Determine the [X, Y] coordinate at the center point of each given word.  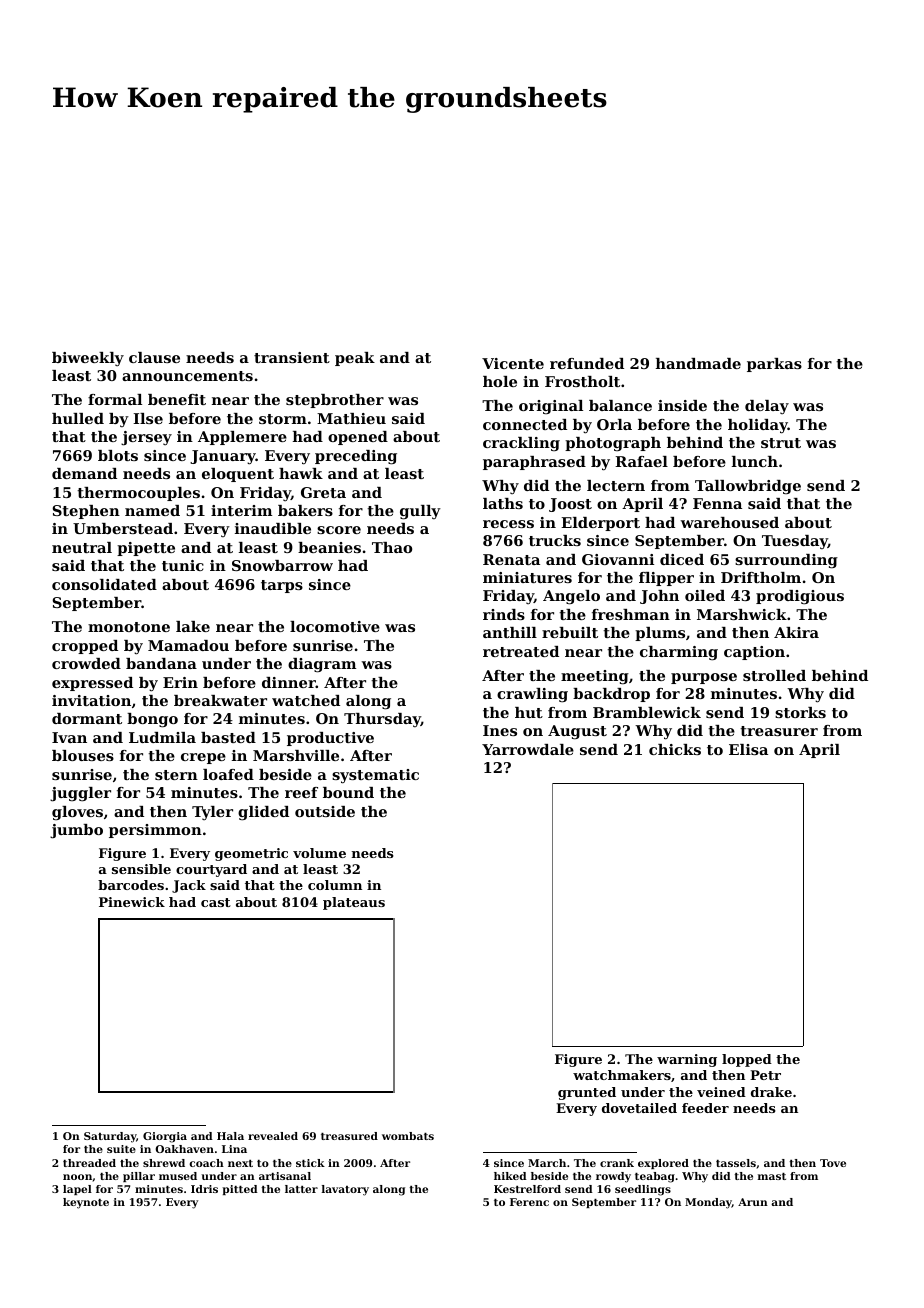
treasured [349, 1136]
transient [292, 357]
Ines [500, 730]
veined [721, 1092]
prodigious [800, 597]
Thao [392, 547]
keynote [86, 1203]
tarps [282, 586]
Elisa [748, 749]
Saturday [110, 1137]
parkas [774, 365]
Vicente [513, 363]
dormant [87, 718]
